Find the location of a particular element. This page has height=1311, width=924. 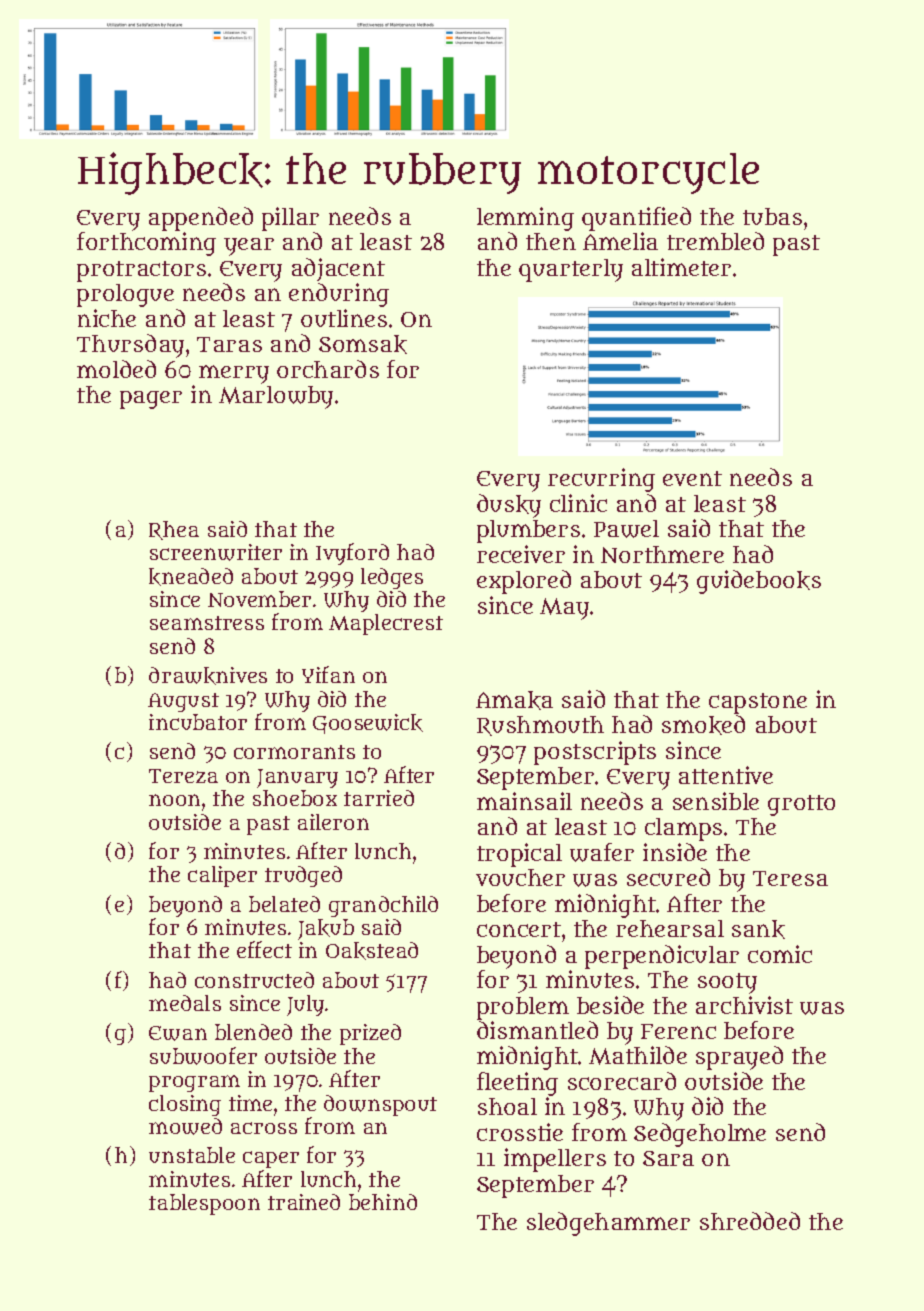

mowed is located at coordinates (185, 1126).
